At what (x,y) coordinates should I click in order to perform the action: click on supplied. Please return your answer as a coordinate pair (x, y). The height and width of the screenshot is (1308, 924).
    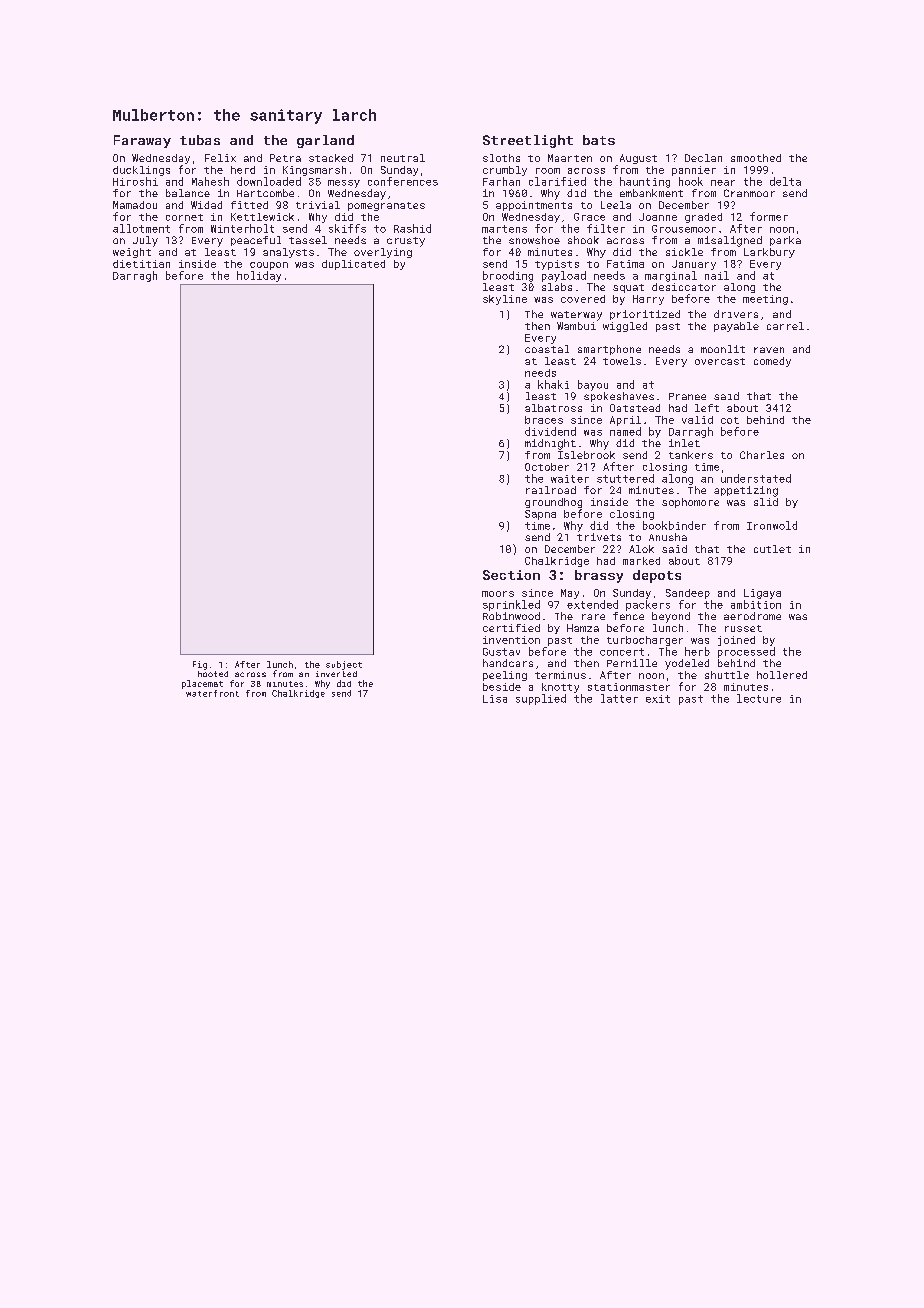
    Looking at the image, I should click on (541, 699).
